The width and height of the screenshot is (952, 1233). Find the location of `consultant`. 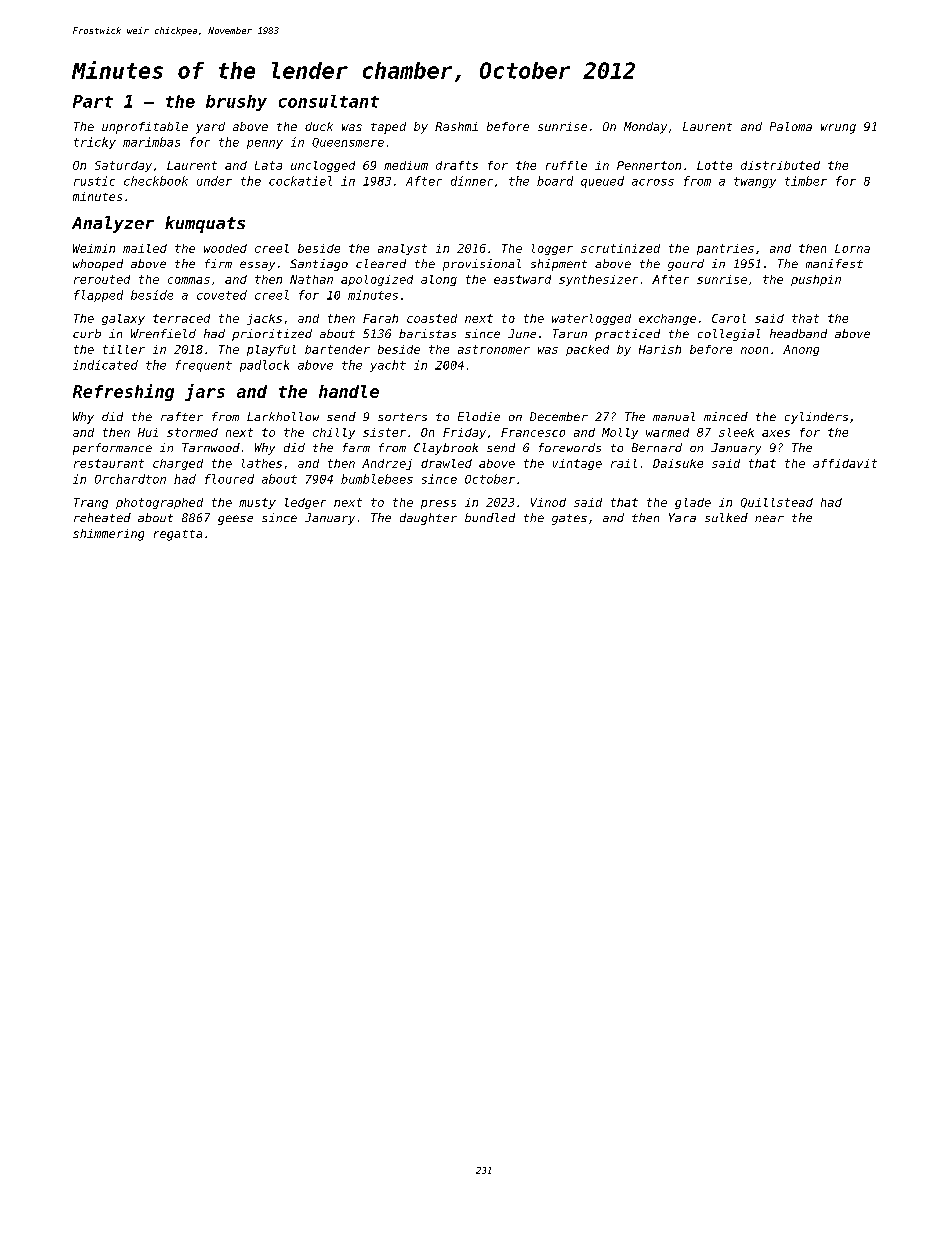

consultant is located at coordinates (329, 101).
